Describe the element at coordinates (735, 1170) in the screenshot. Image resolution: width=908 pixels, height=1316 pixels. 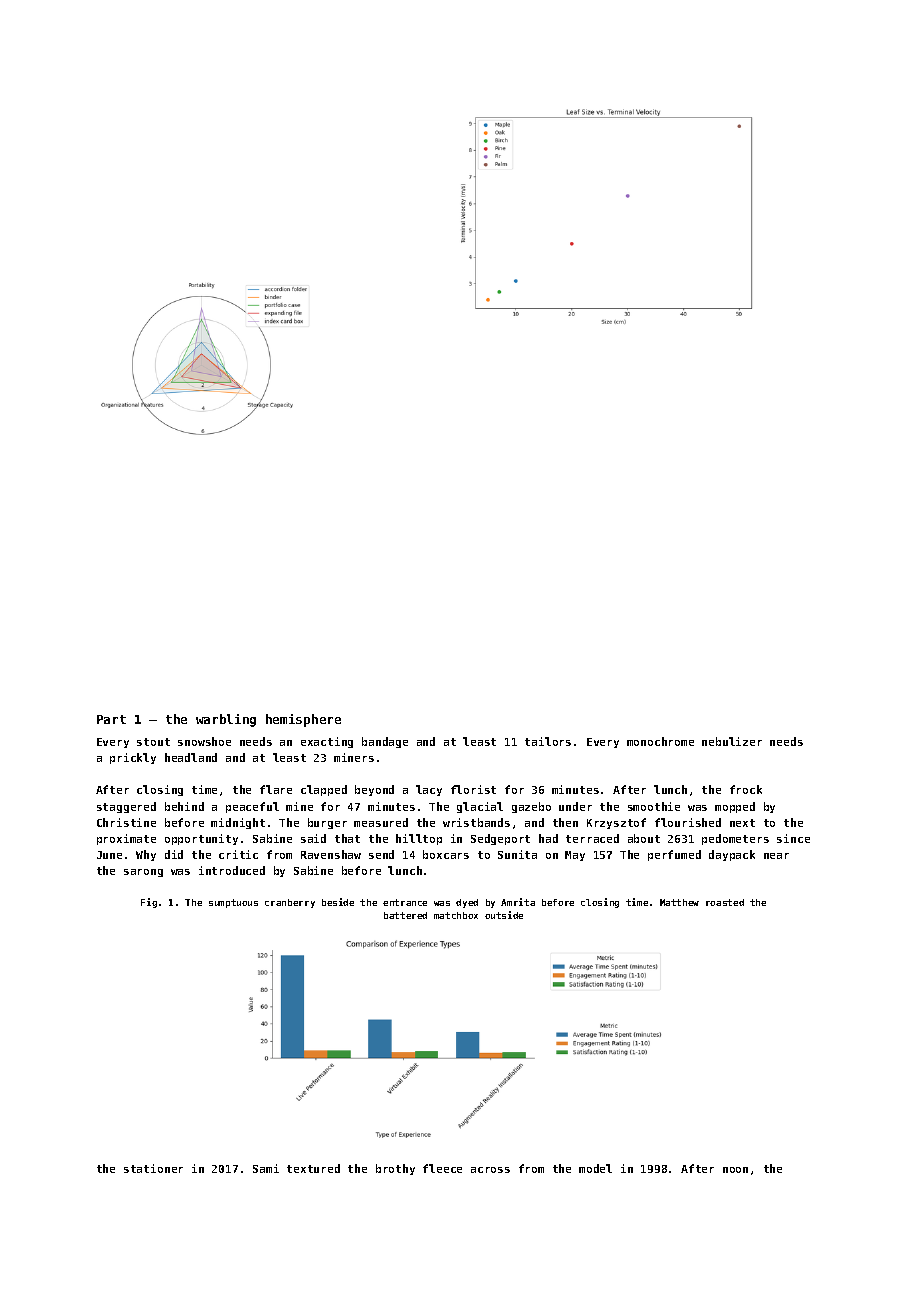
I see `noon` at that location.
